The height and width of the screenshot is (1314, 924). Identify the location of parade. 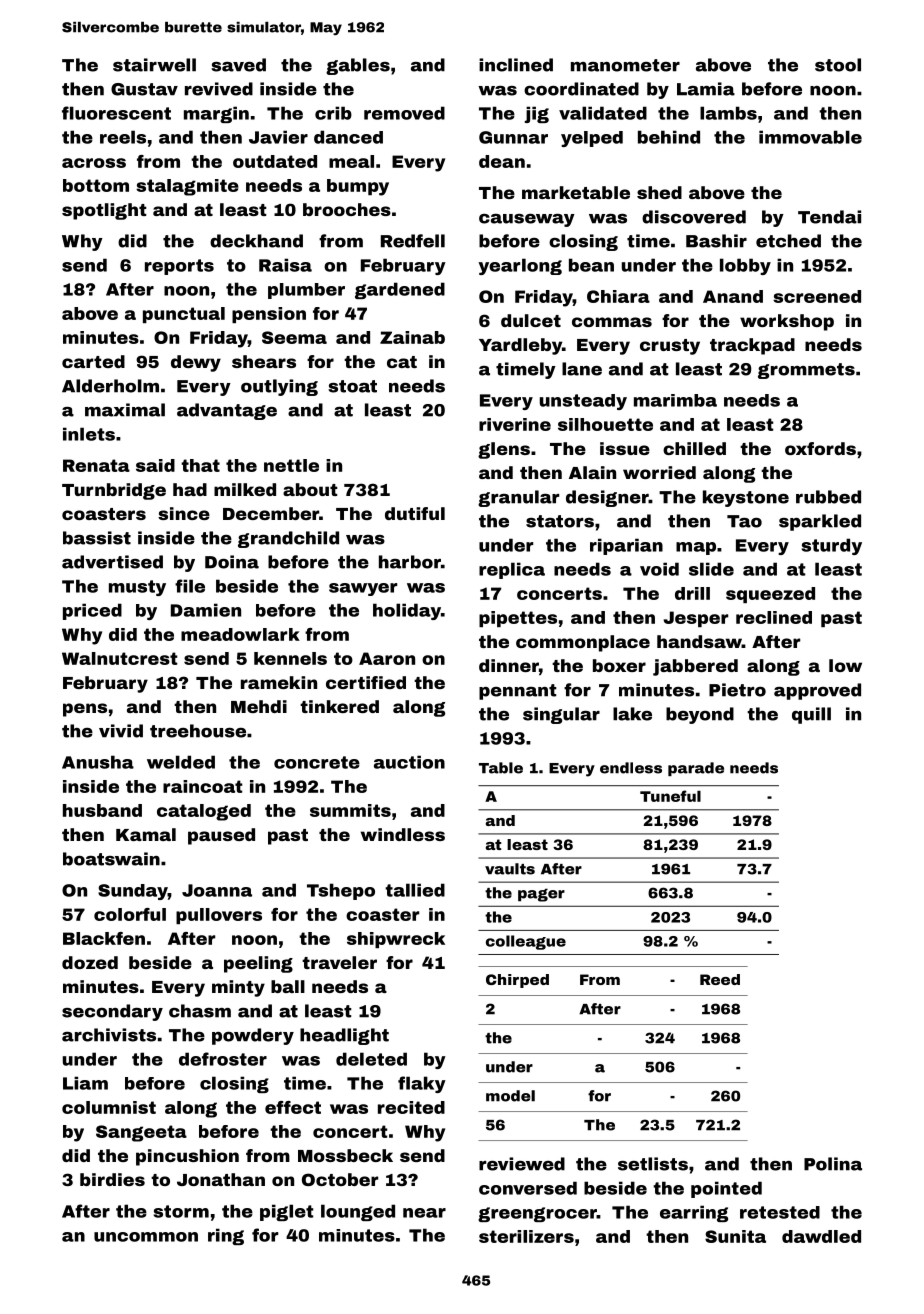
(696, 769).
